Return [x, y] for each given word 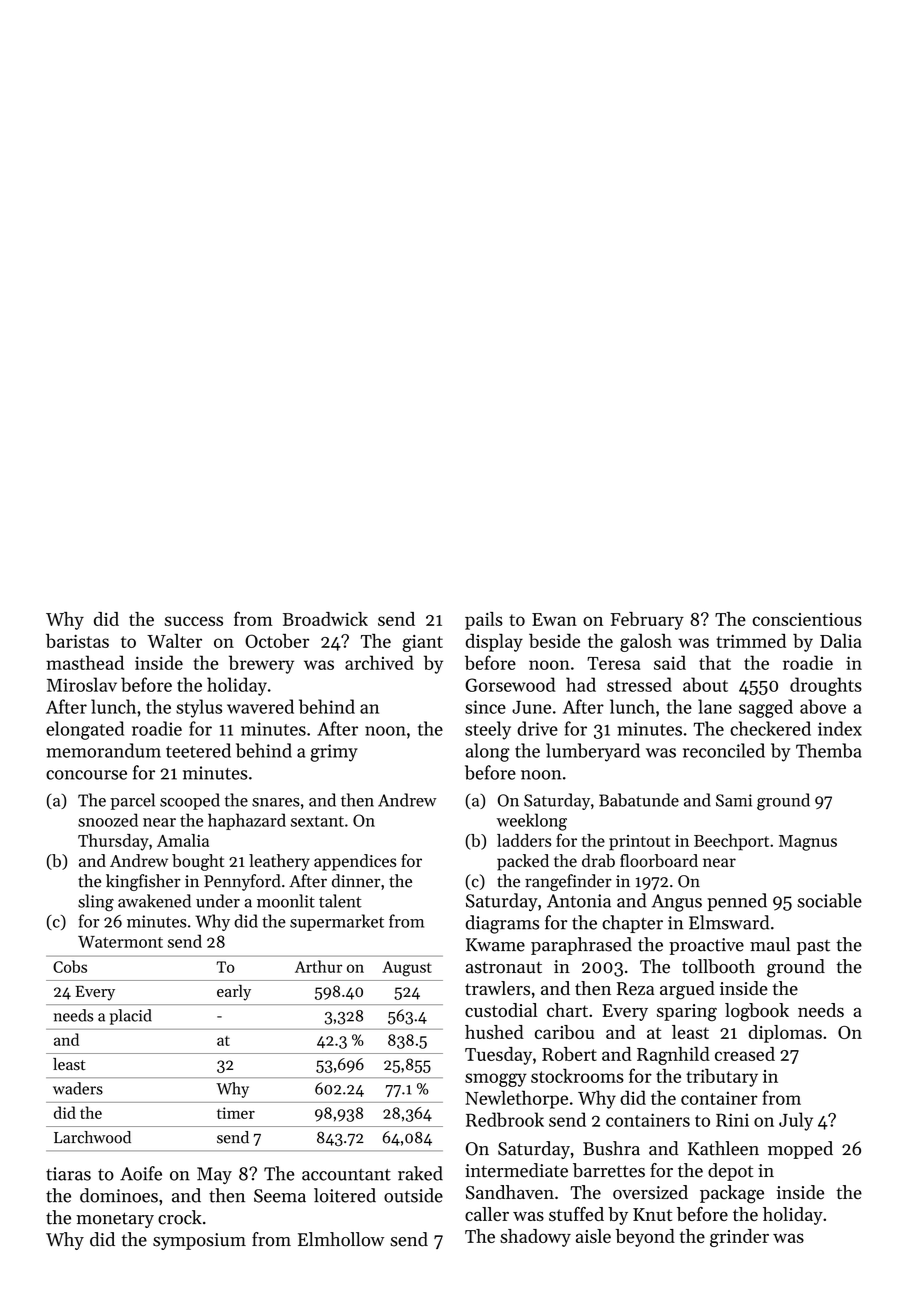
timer [236, 1113]
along [488, 752]
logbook [757, 1012]
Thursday [113, 842]
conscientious [807, 619]
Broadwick [325, 619]
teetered [198, 750]
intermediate [516, 1170]
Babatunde [639, 800]
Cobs [70, 966]
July [796, 1121]
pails [484, 621]
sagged [766, 708]
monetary [115, 1220]
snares [276, 802]
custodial [501, 1010]
